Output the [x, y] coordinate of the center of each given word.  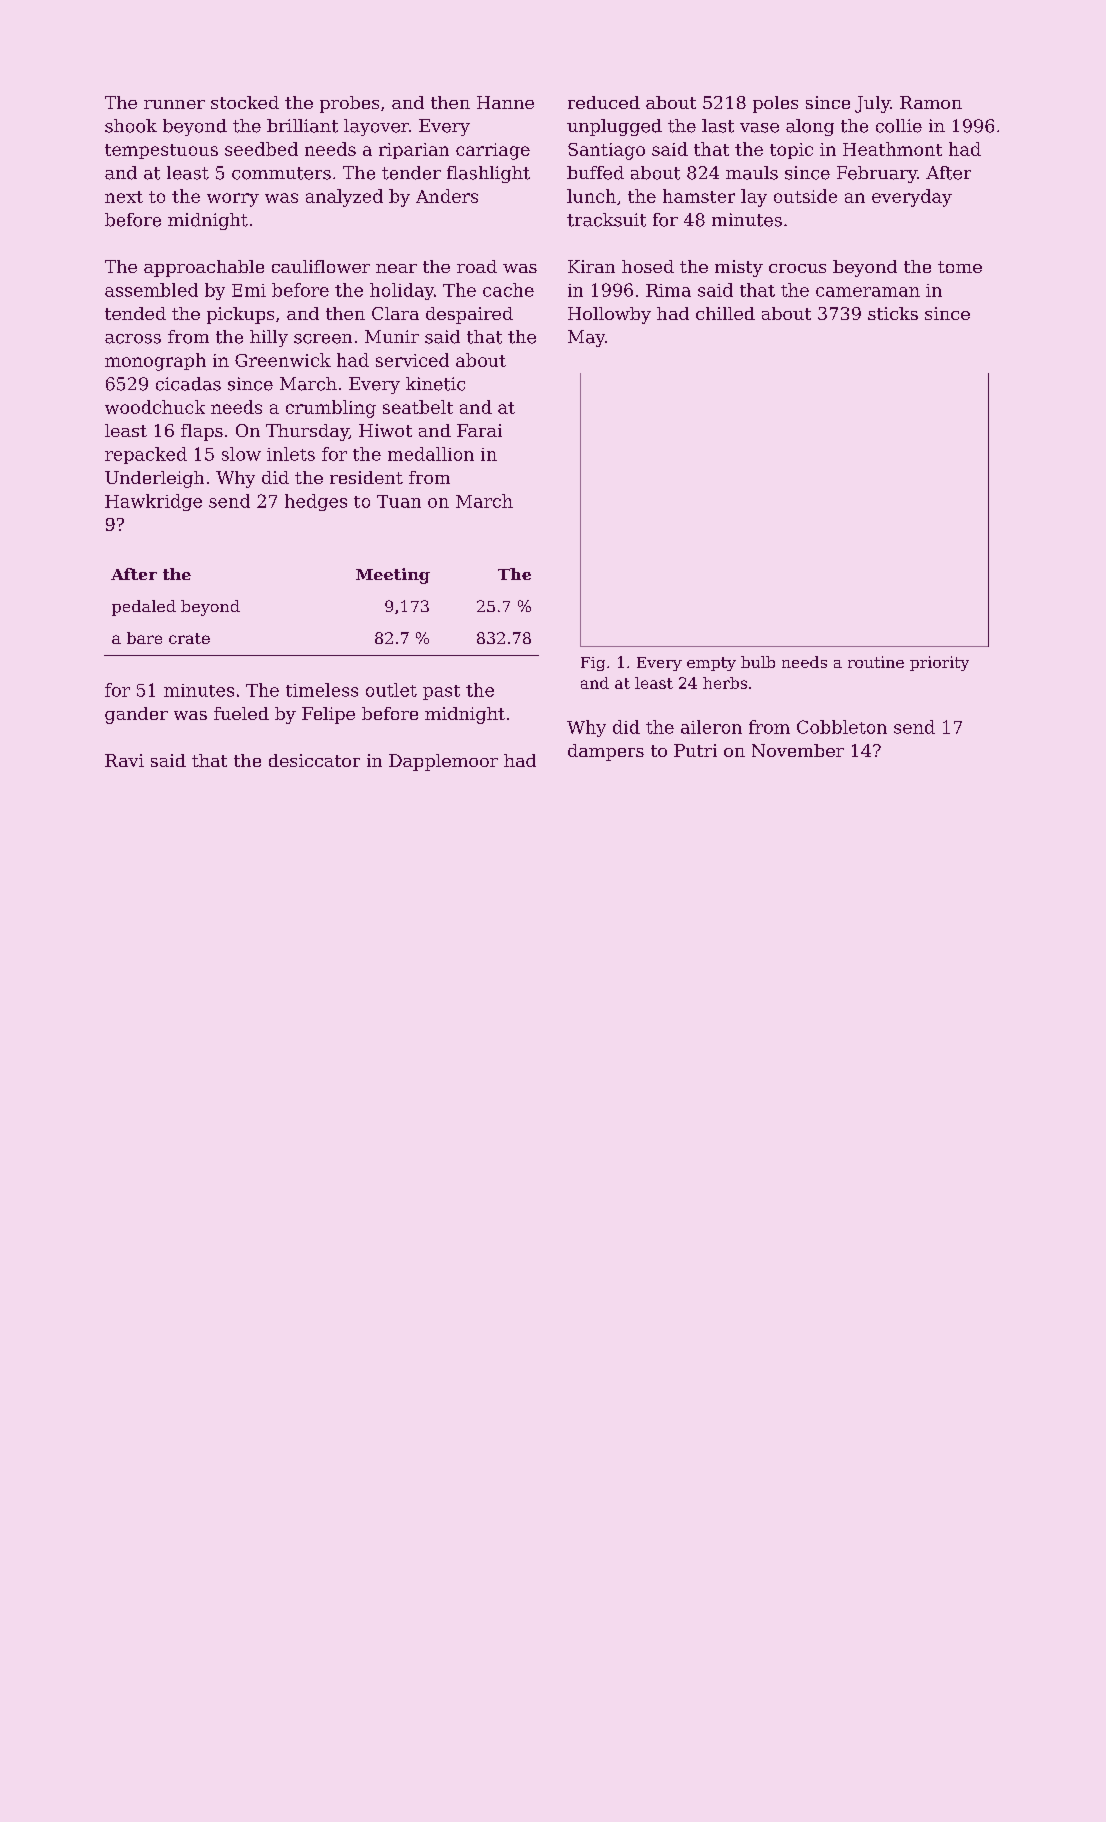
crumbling [331, 409]
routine [876, 662]
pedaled [144, 608]
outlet [391, 690]
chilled [725, 313]
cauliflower [321, 266]
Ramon [931, 102]
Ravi [124, 760]
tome [960, 267]
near [396, 268]
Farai [479, 430]
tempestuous [161, 151]
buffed [595, 173]
